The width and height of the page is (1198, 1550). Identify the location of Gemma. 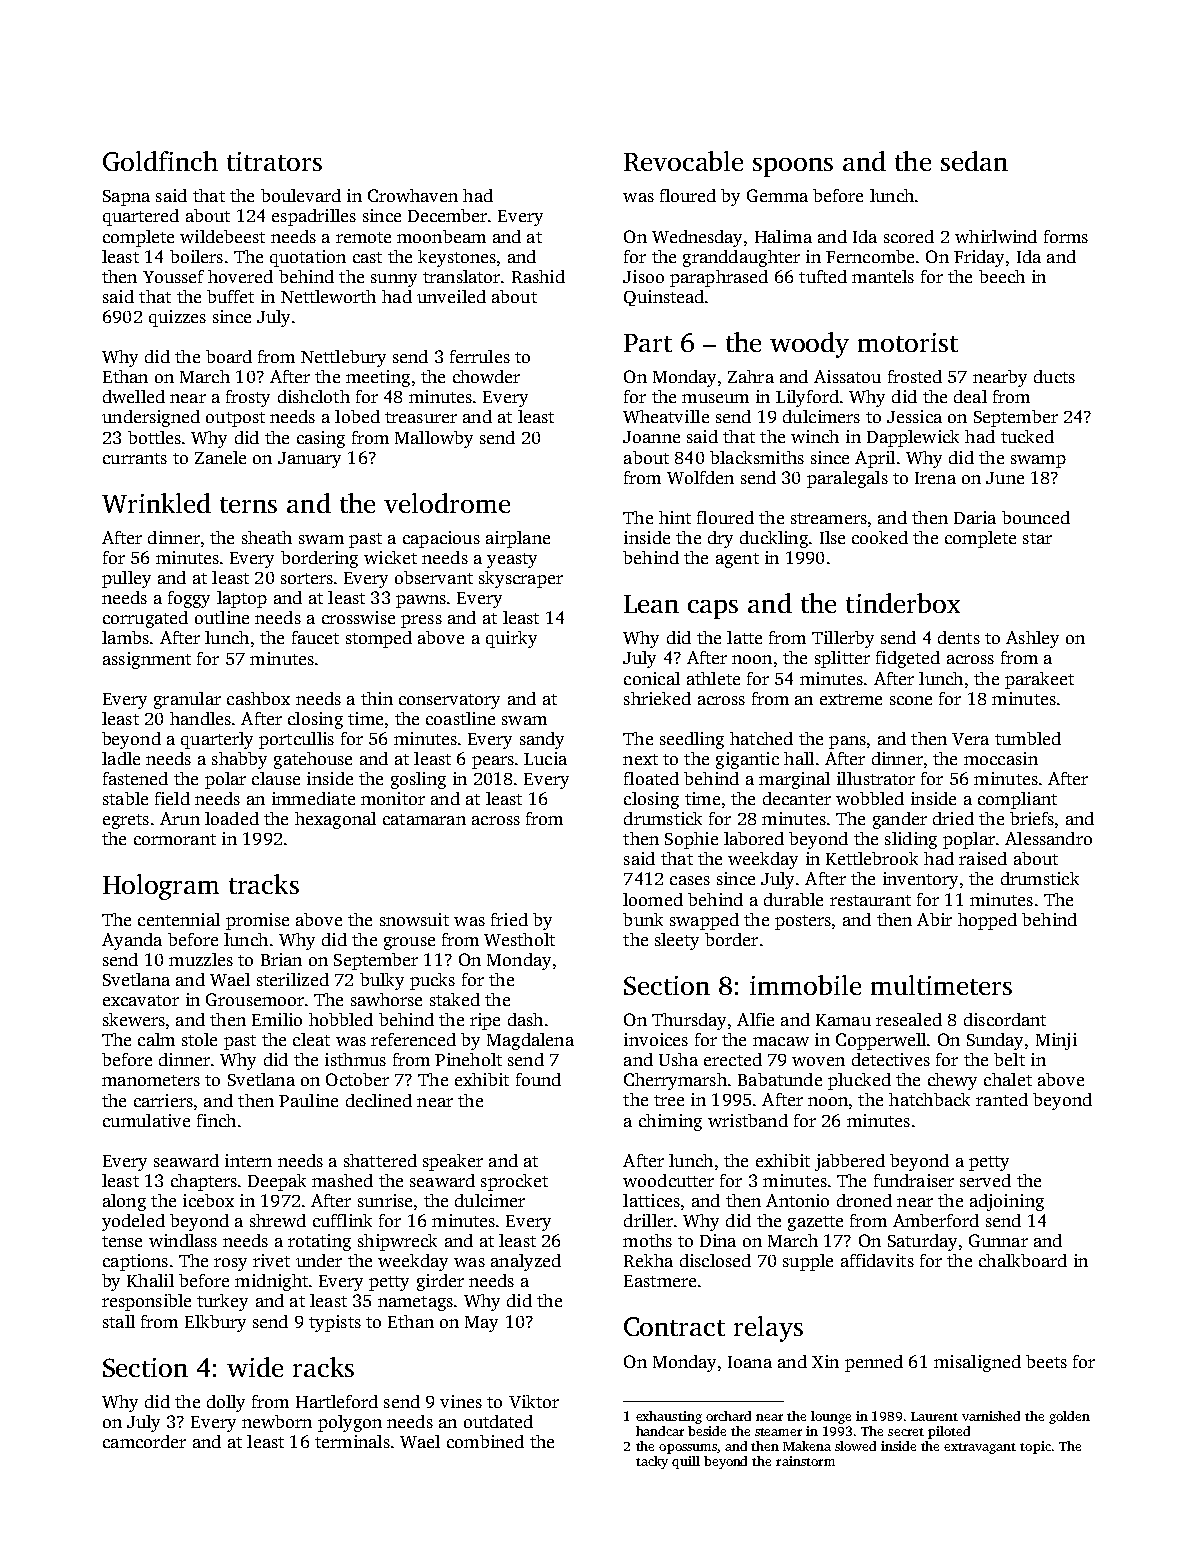
(777, 195).
